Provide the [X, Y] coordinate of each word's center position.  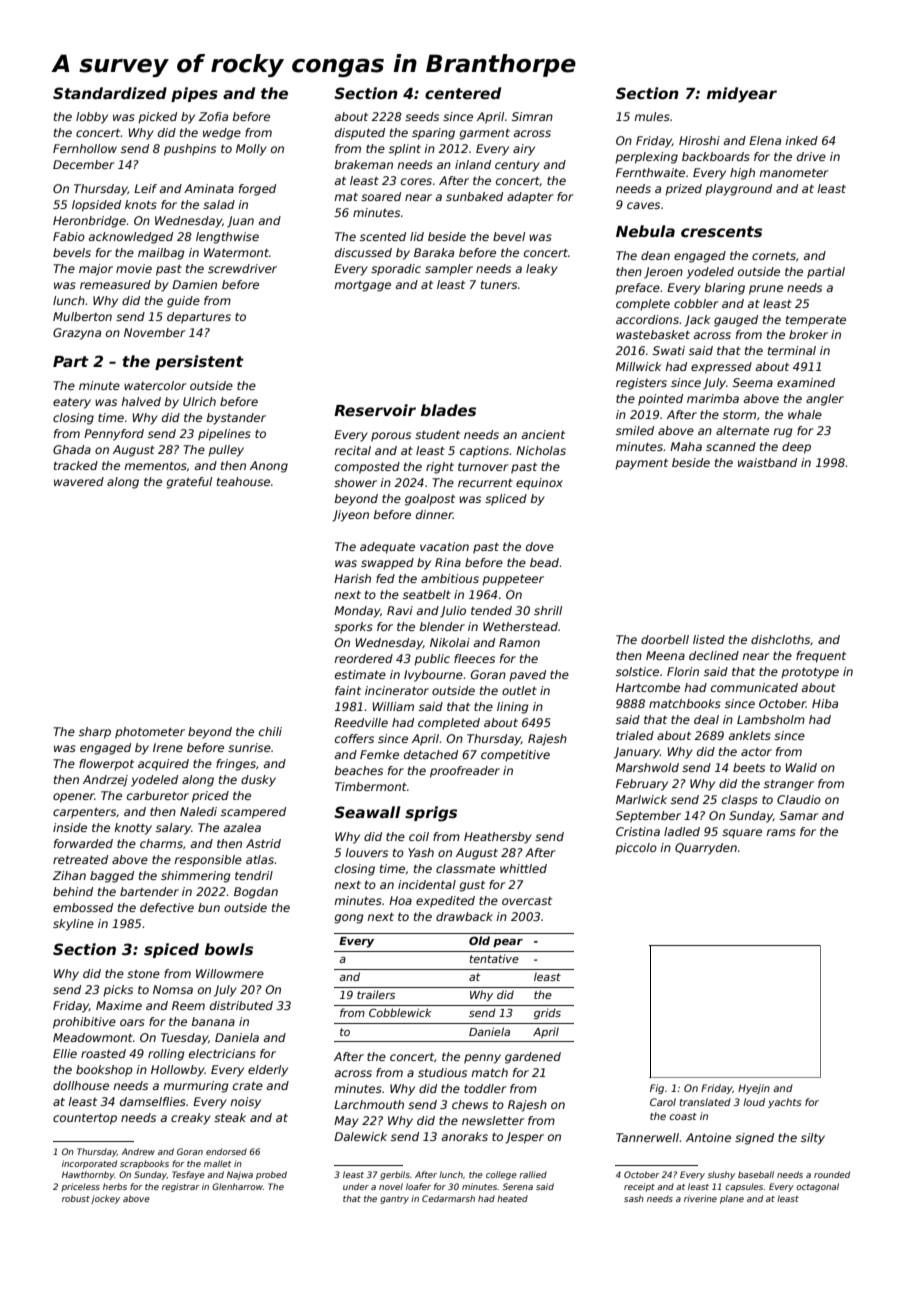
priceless [80, 1187]
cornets [774, 256]
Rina [448, 562]
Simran [532, 116]
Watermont [236, 252]
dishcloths [780, 639]
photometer [150, 733]
